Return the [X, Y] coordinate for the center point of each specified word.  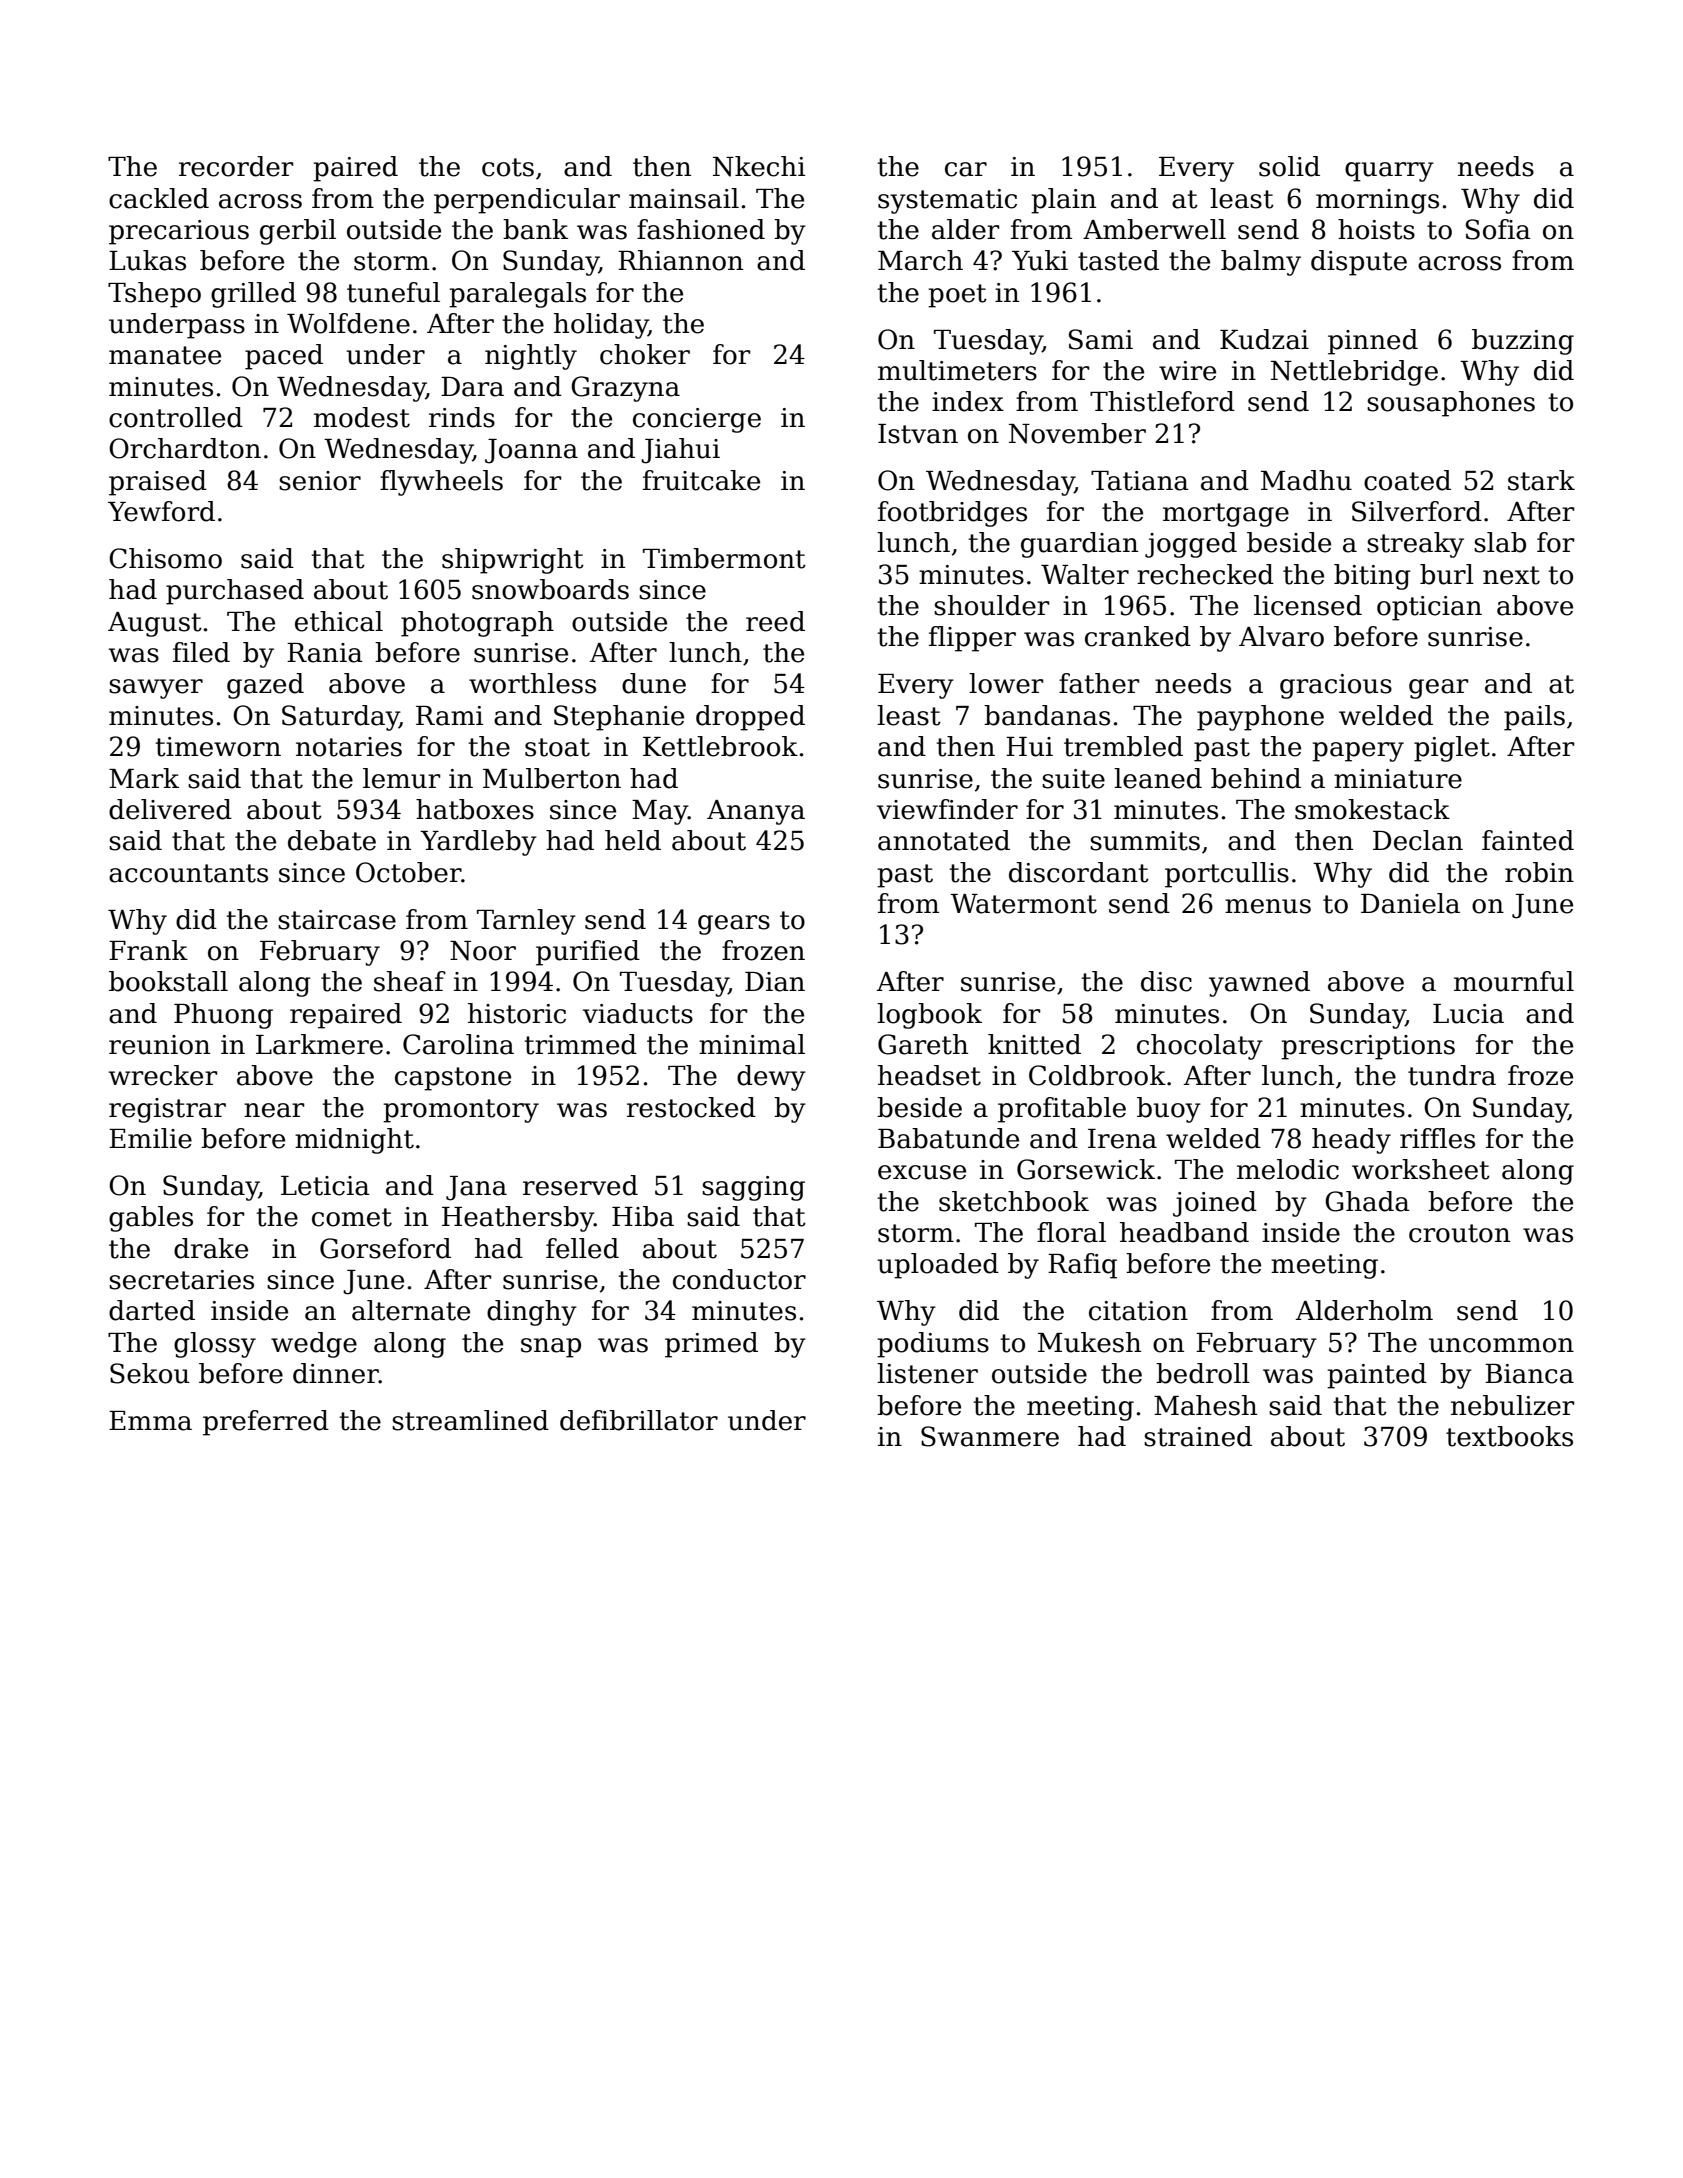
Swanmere [990, 1436]
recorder [236, 166]
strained [1198, 1436]
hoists [1376, 229]
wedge [314, 1345]
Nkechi [759, 166]
